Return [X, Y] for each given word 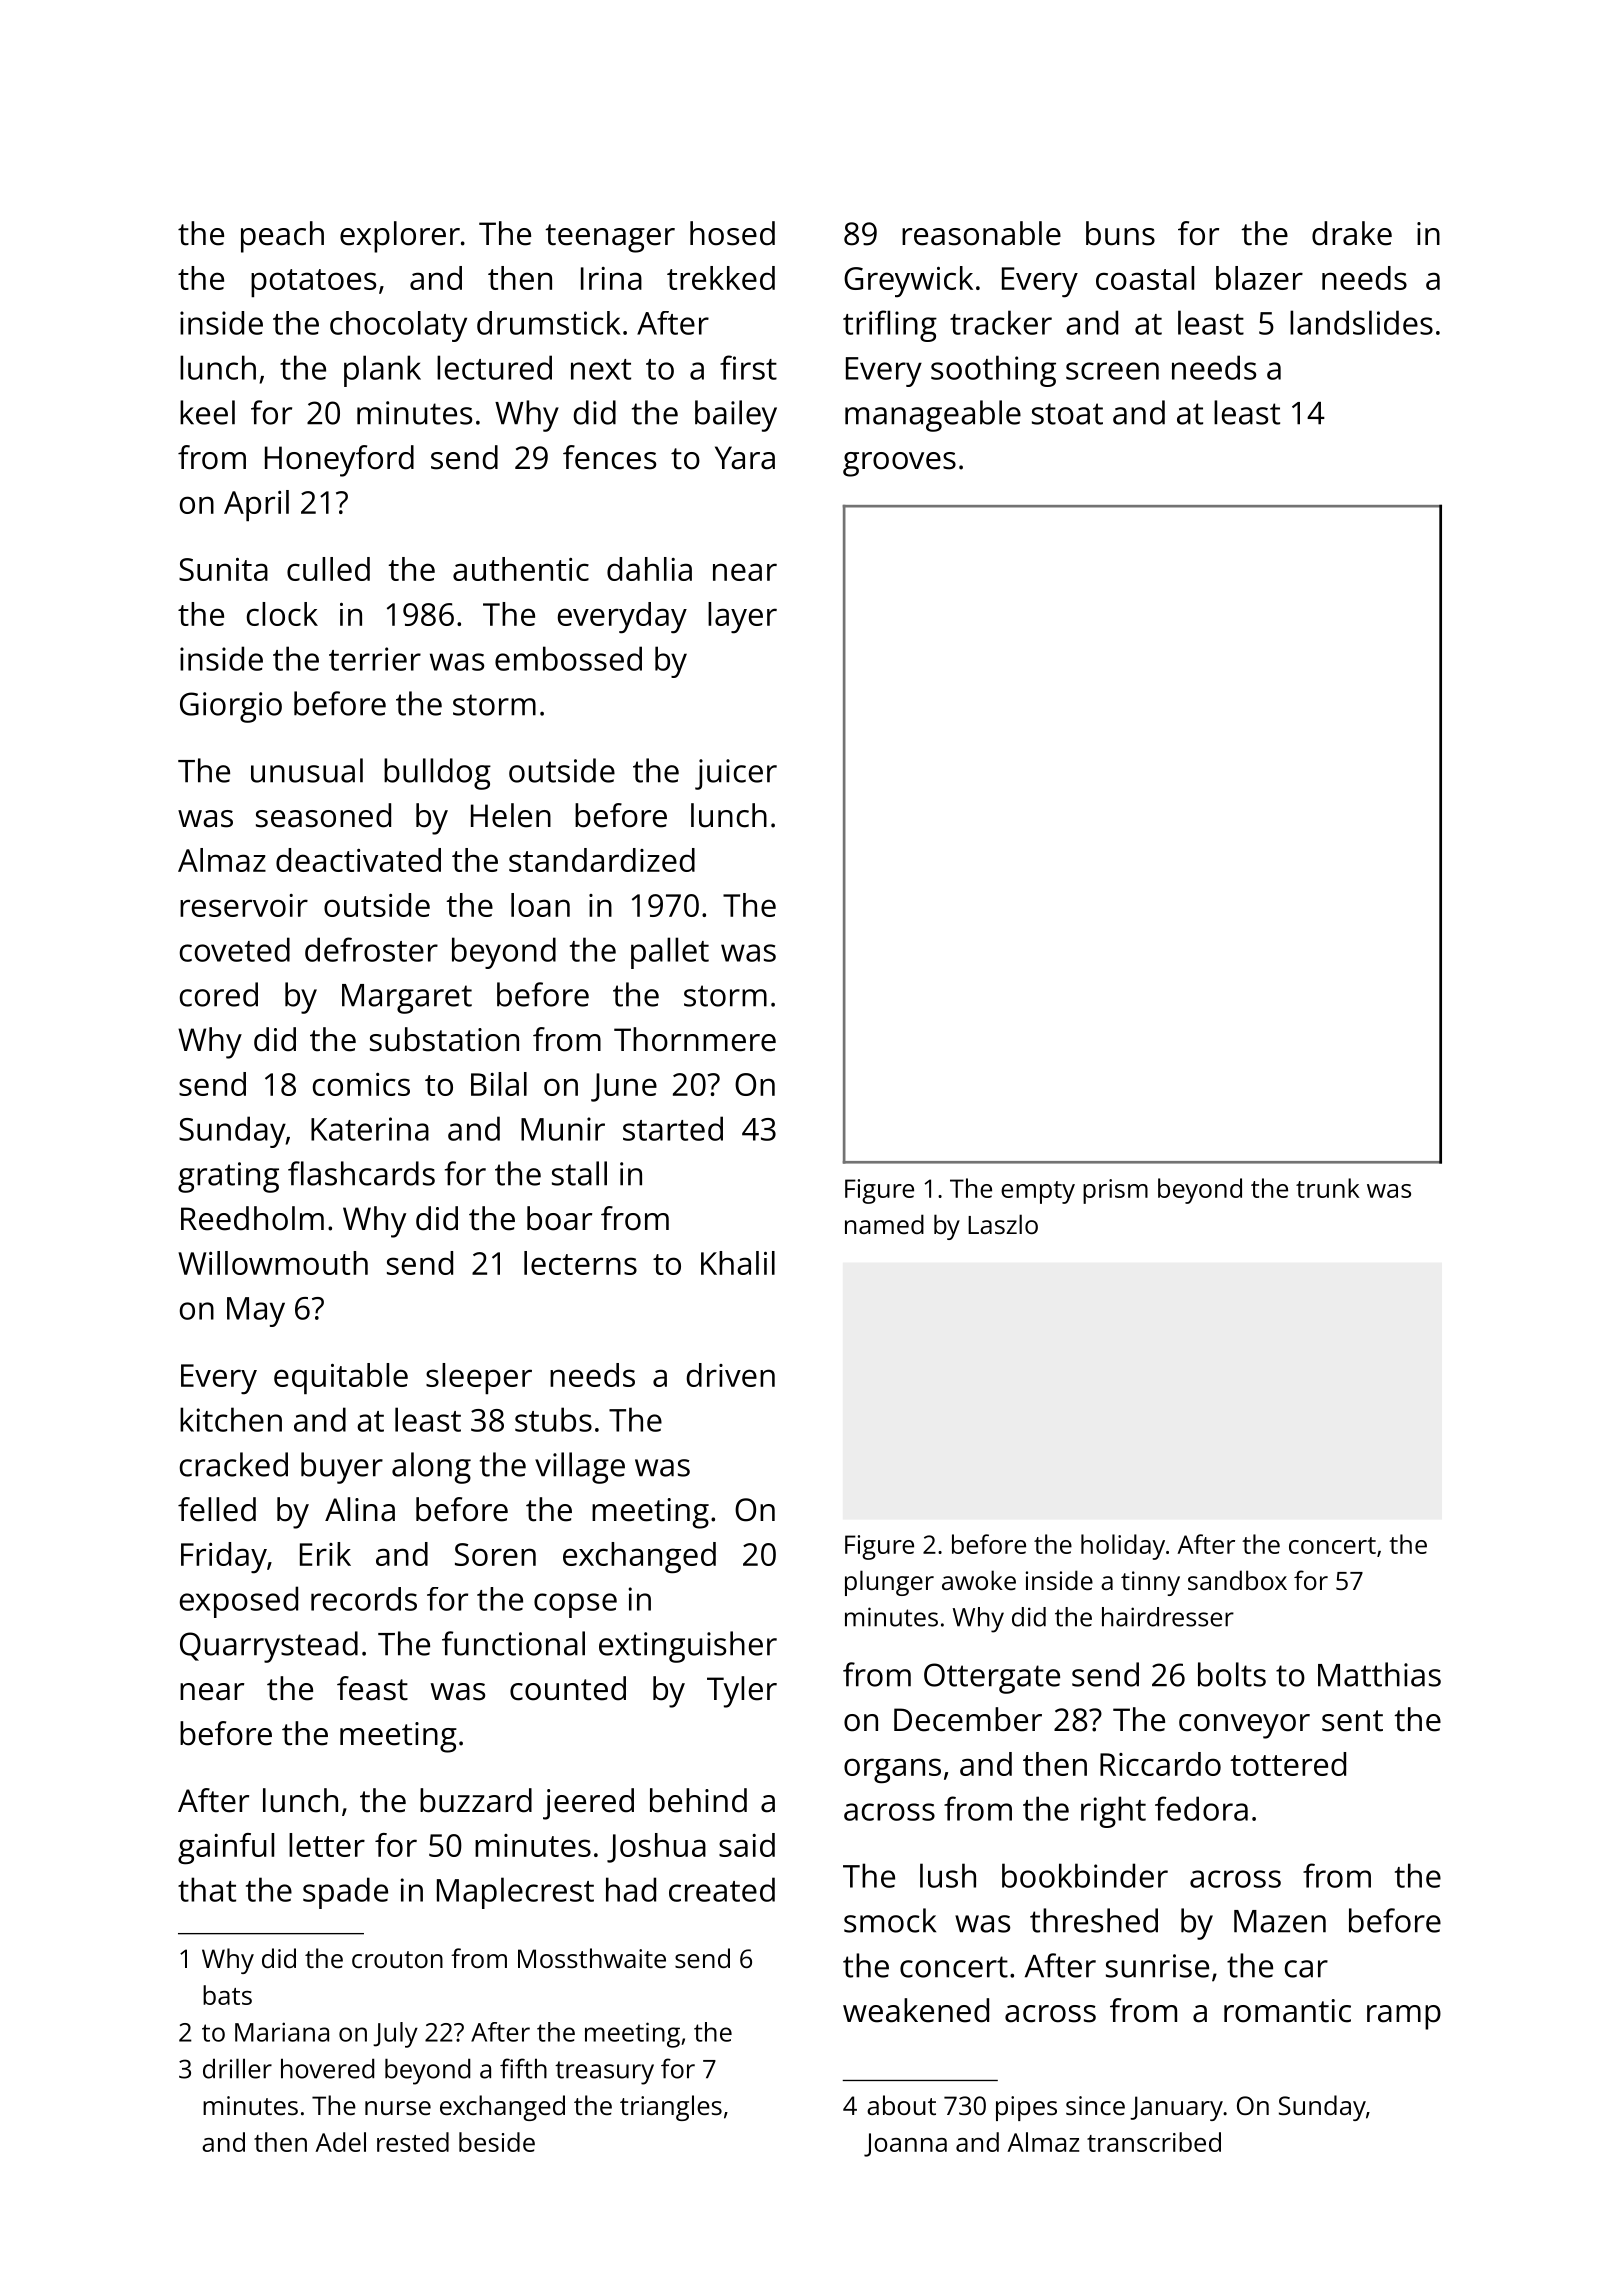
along [431, 1468]
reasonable [981, 233]
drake [1352, 233]
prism [1115, 1191]
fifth [523, 2068]
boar [559, 1218]
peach [282, 237]
